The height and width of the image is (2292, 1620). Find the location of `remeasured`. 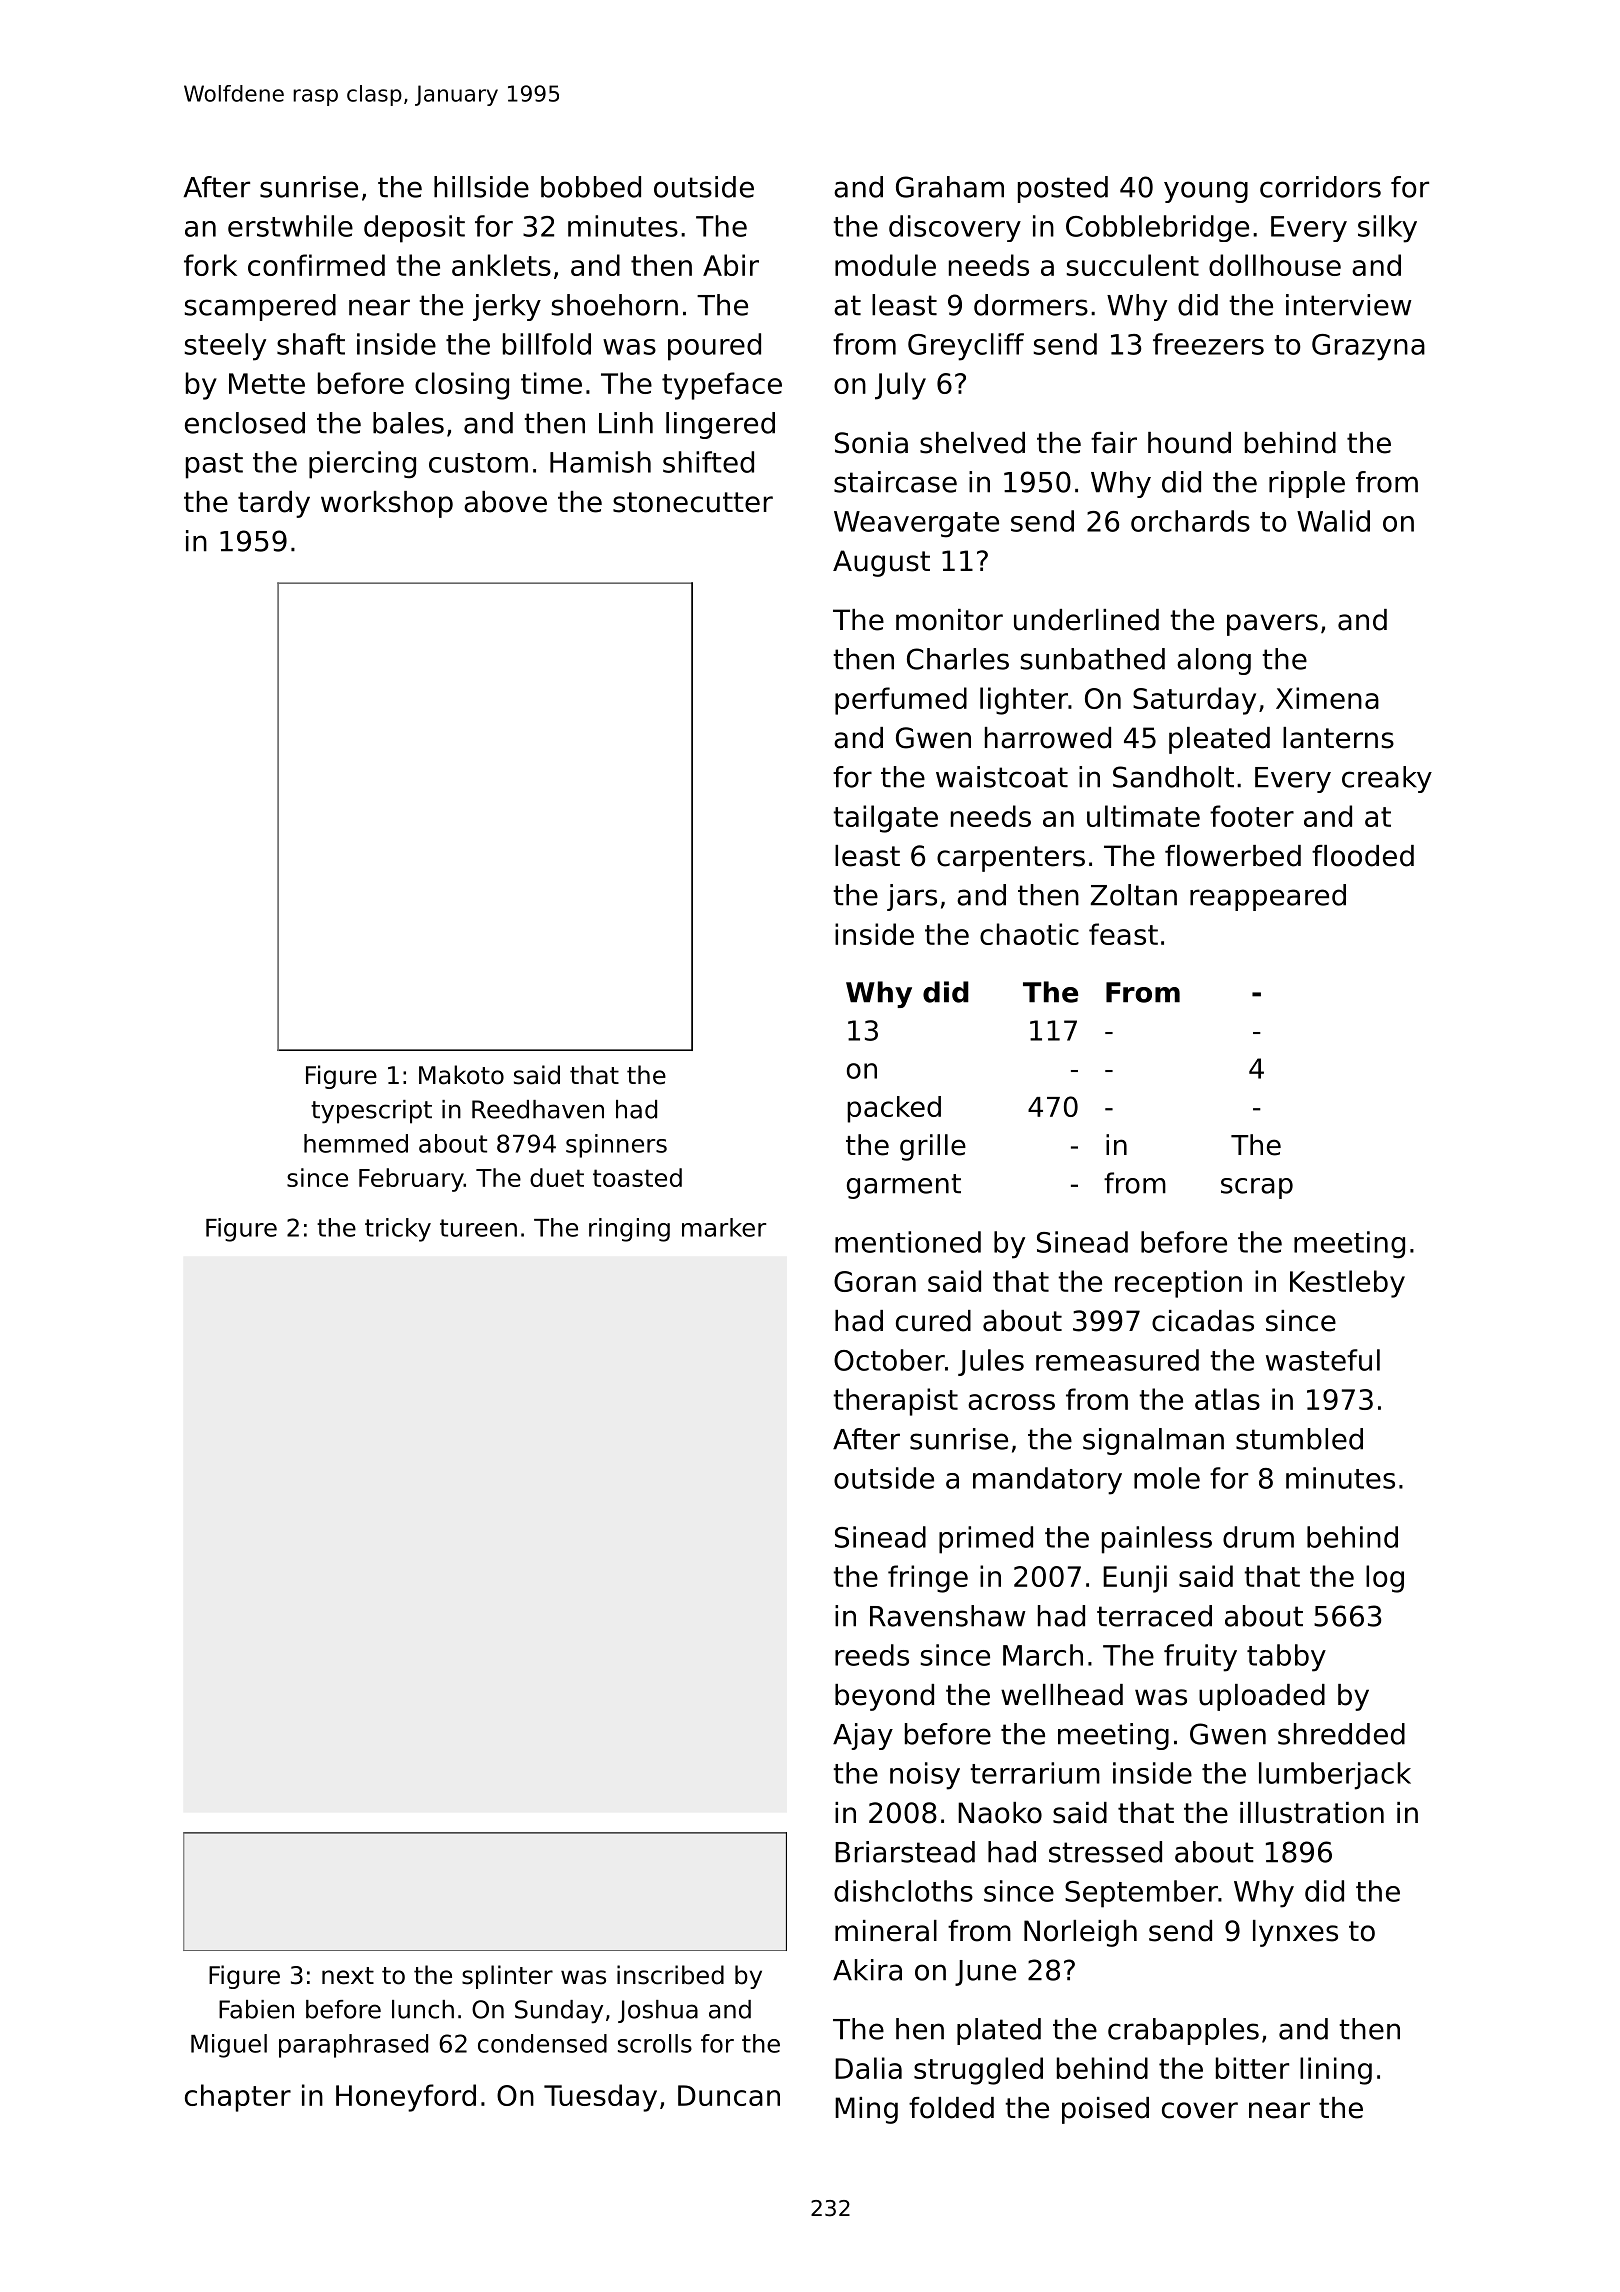

remeasured is located at coordinates (1117, 1360).
